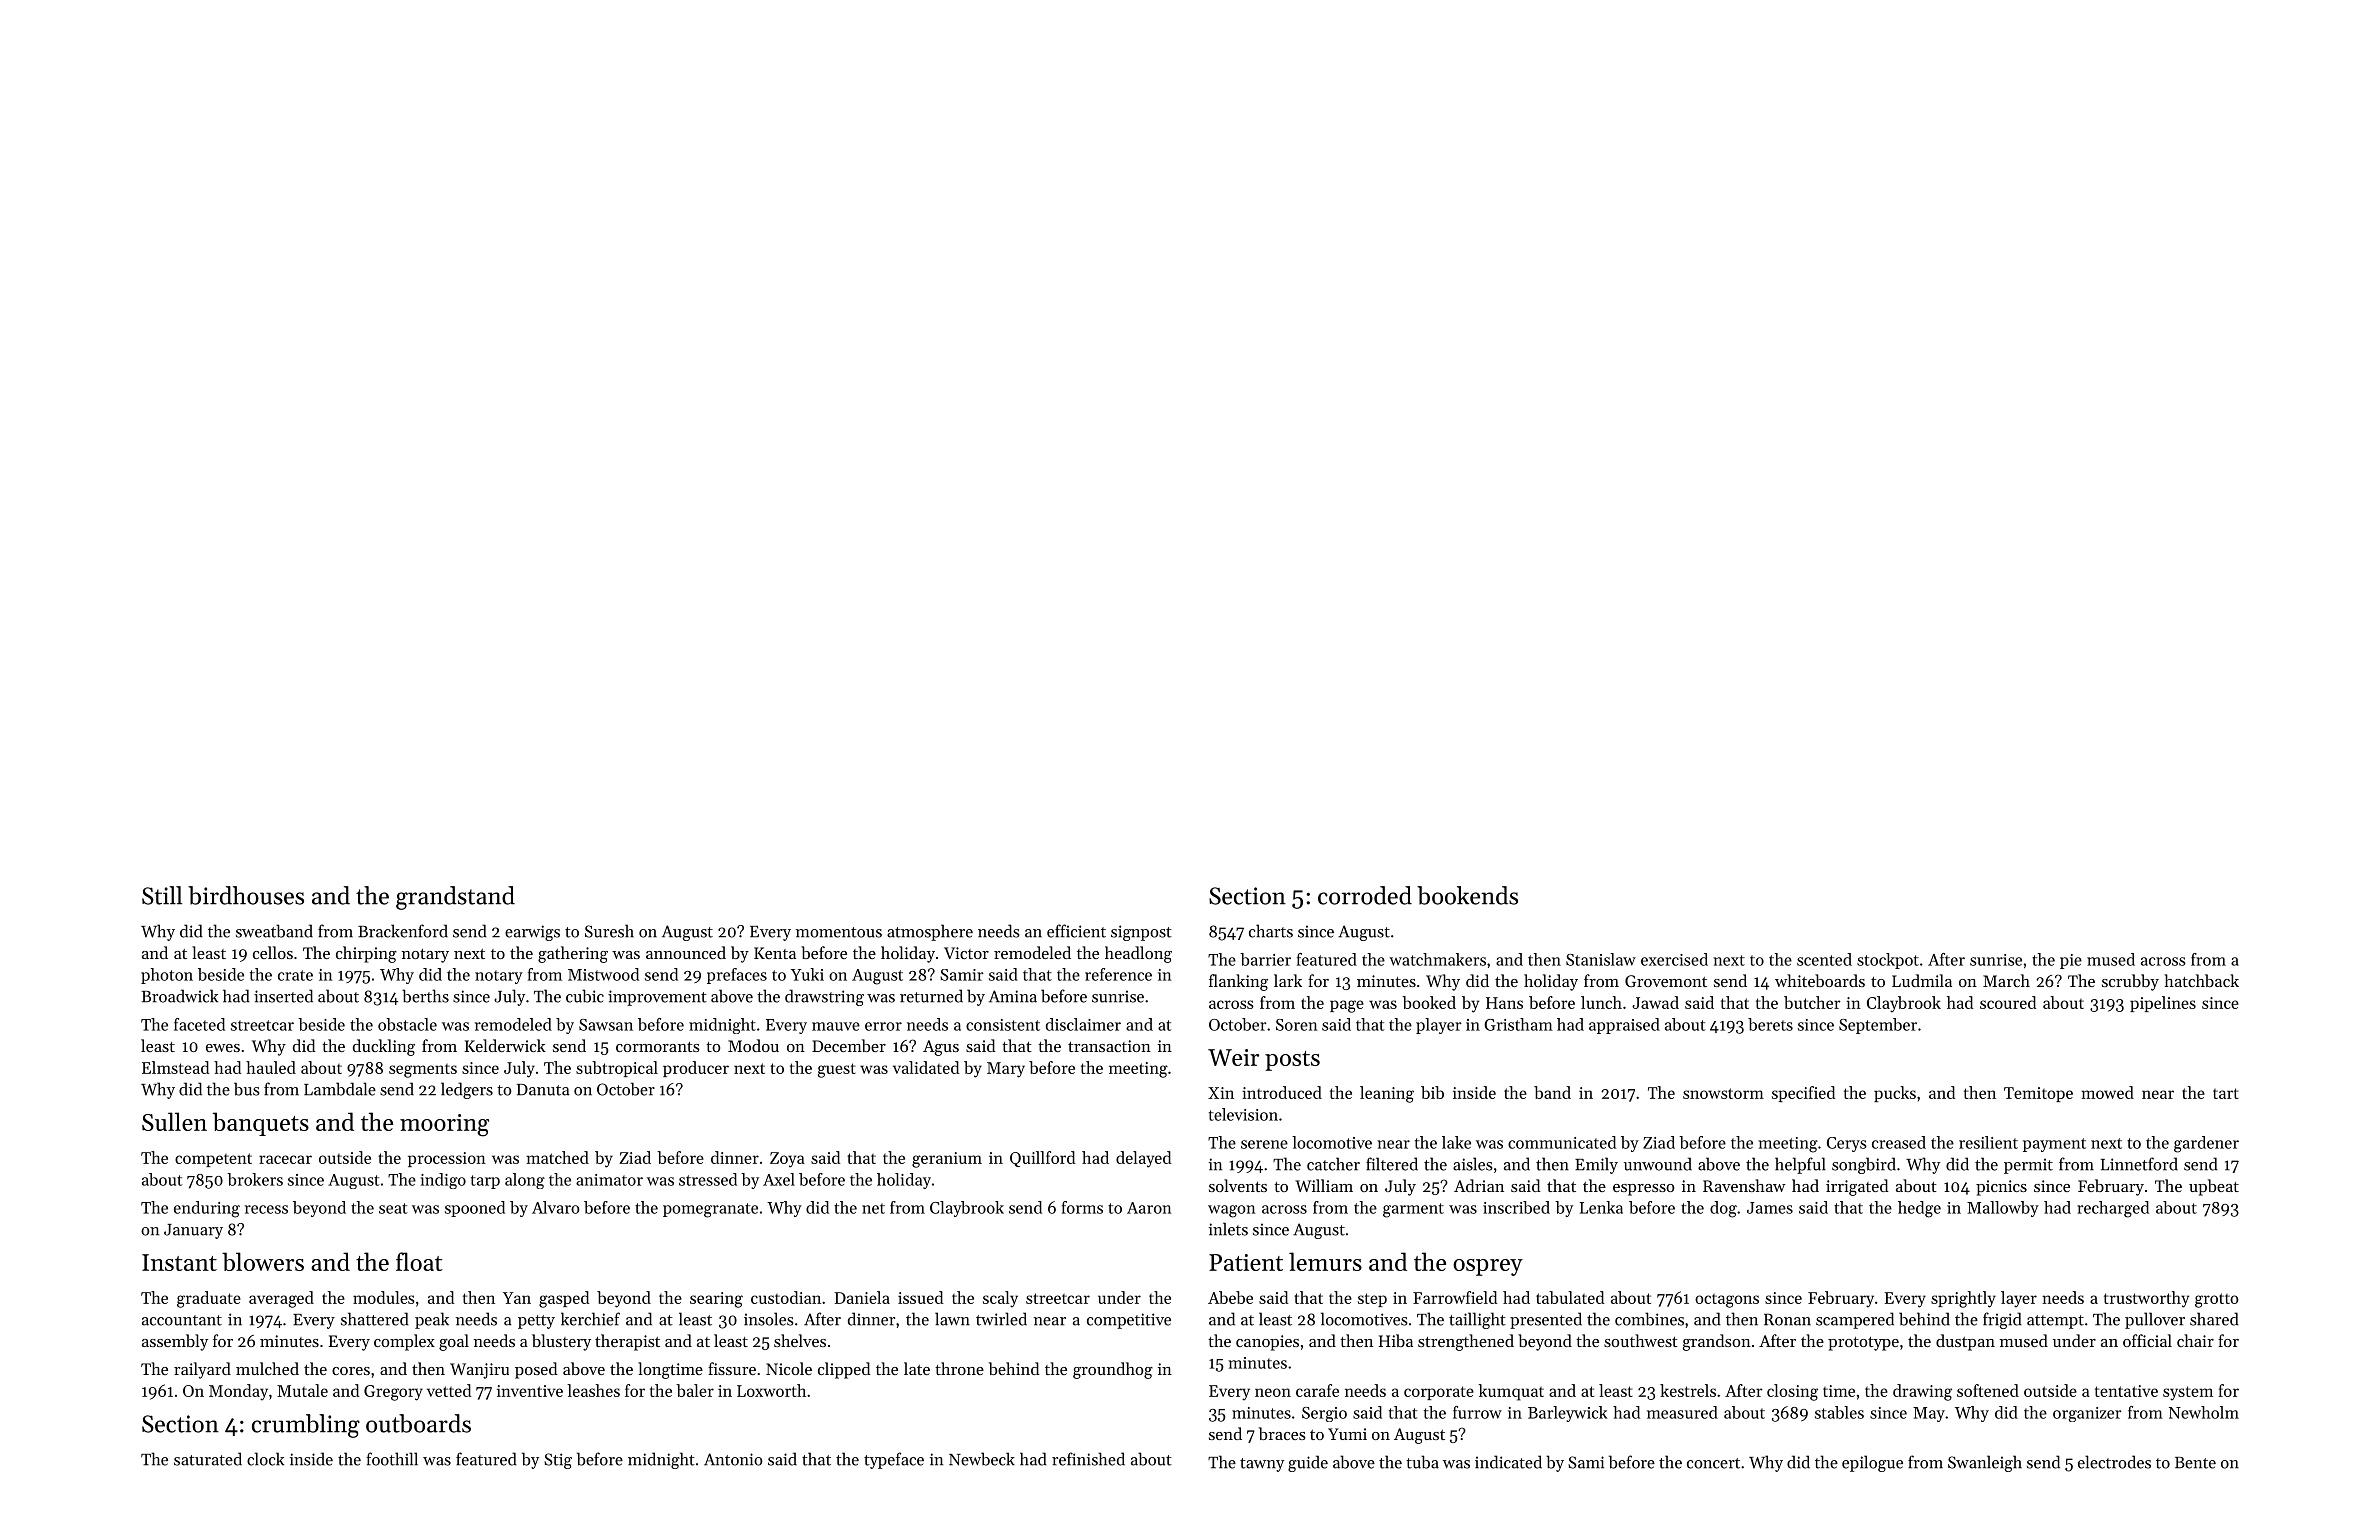  Describe the element at coordinates (455, 898) in the screenshot. I see `grandstand` at that location.
